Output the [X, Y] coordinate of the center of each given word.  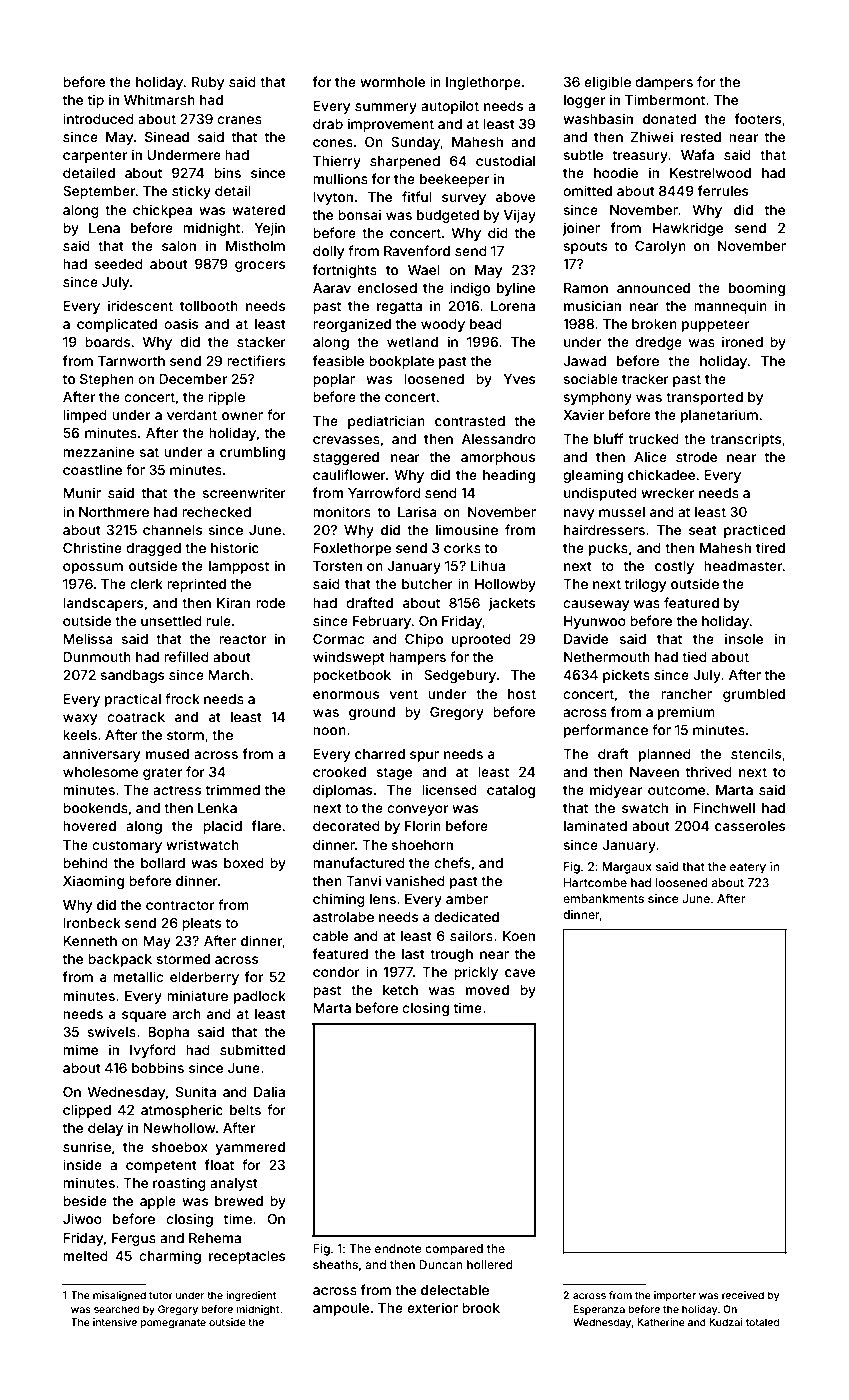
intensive [115, 1322]
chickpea [162, 211]
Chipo [424, 640]
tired [770, 547]
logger [584, 101]
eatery [748, 868]
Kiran [233, 602]
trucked [654, 439]
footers [758, 118]
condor [336, 972]
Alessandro [499, 439]
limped [85, 416]
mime [80, 1049]
